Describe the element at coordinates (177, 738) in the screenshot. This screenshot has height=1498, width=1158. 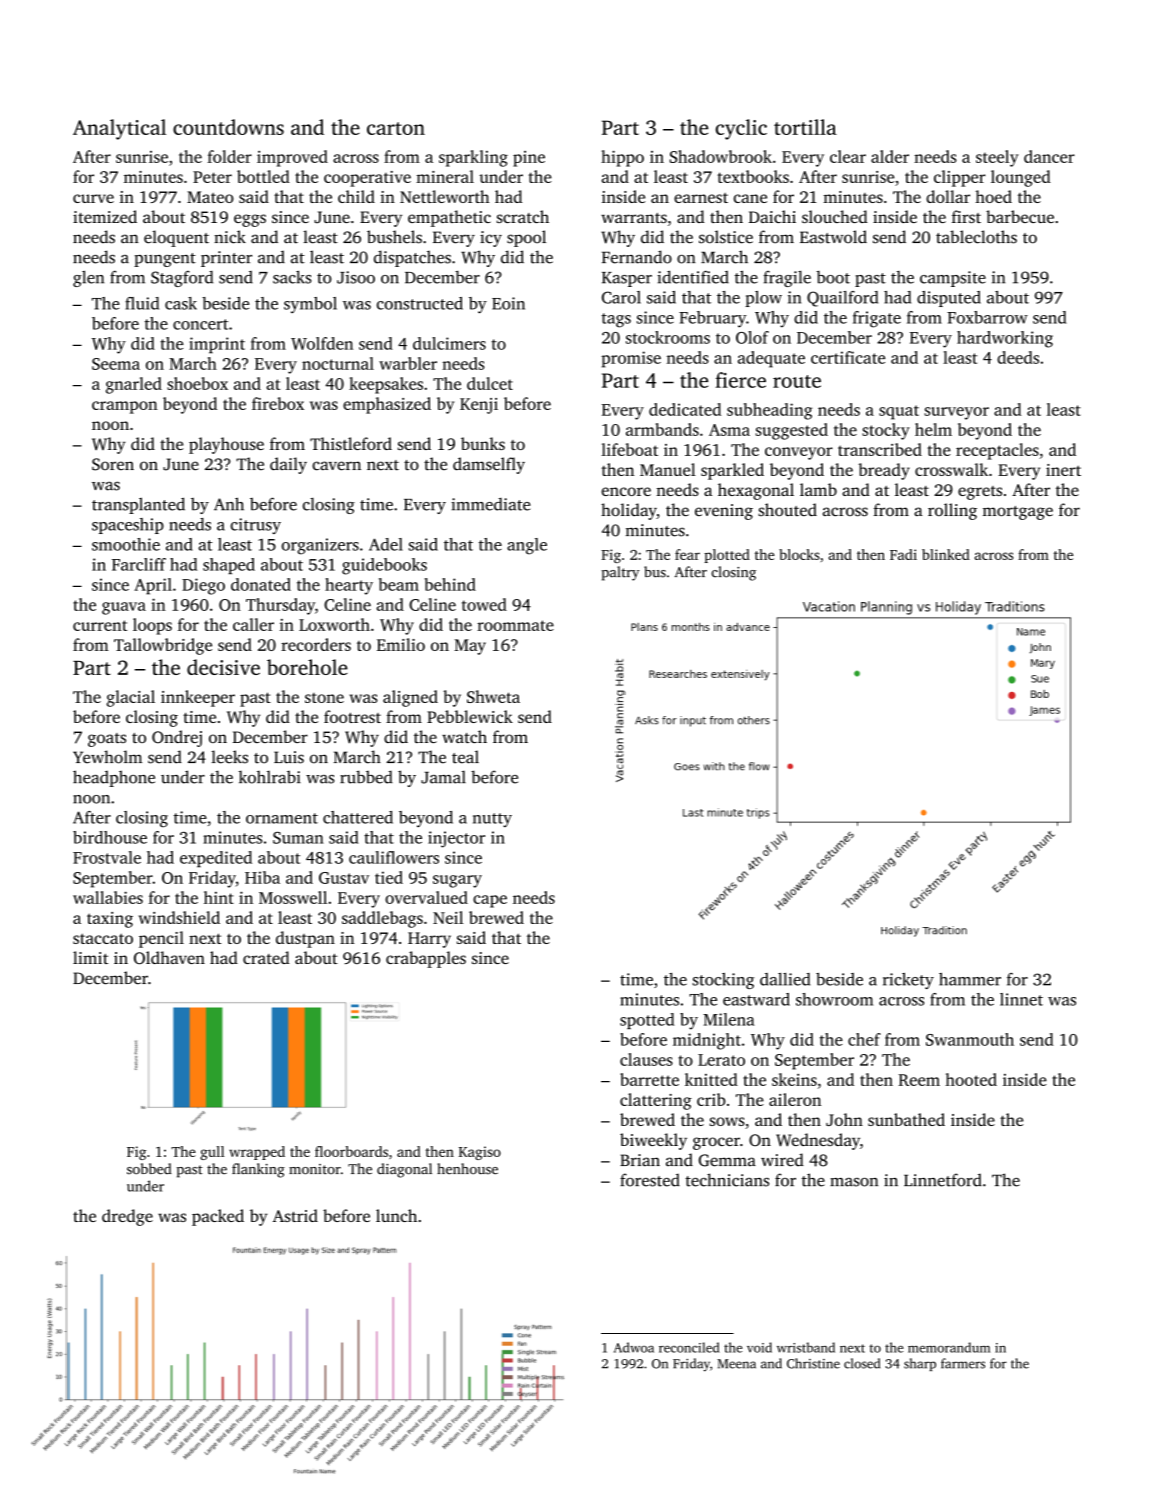
I see `Ondrej` at that location.
